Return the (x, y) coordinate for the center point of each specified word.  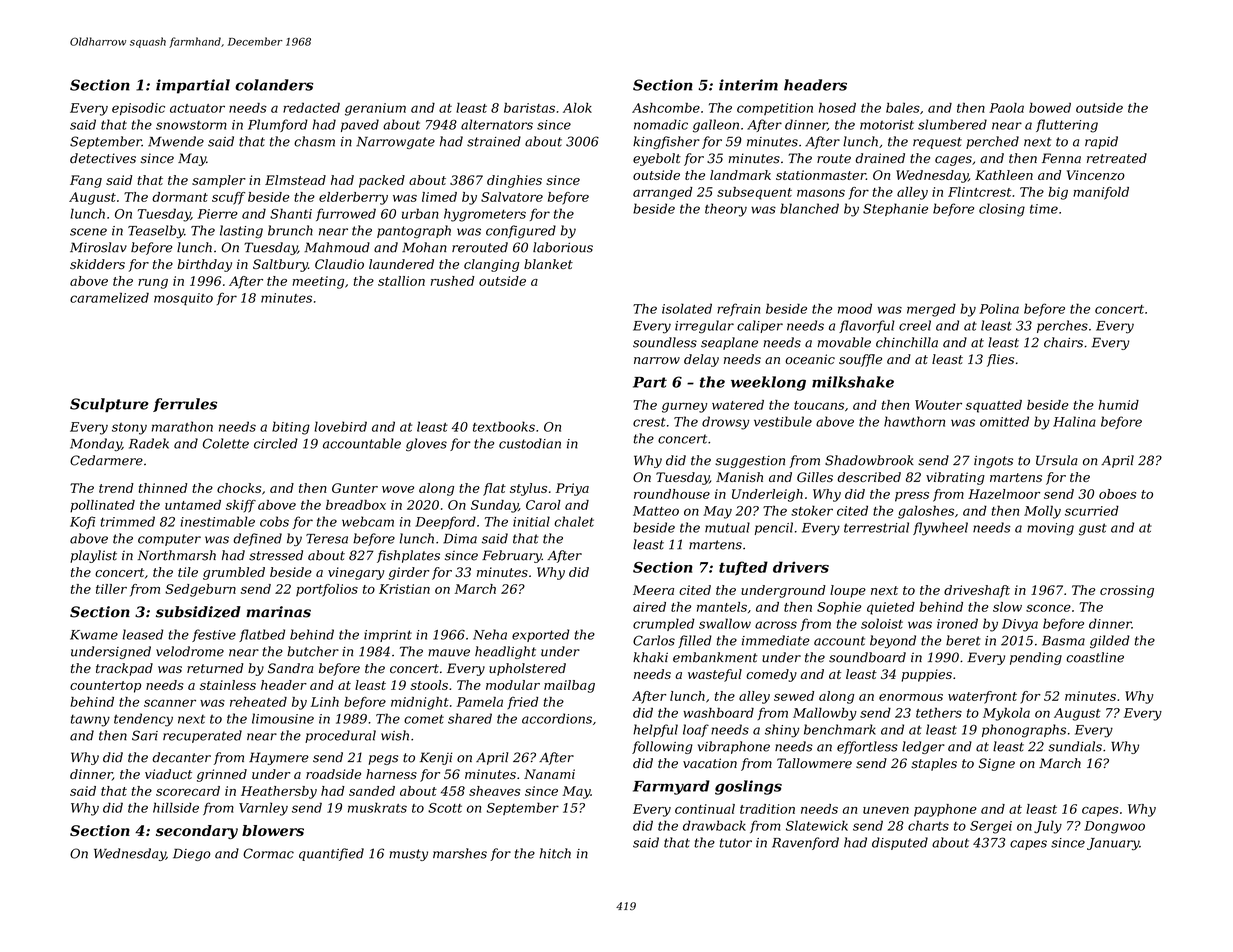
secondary (197, 832)
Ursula (1057, 460)
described (869, 477)
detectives (103, 158)
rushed (453, 281)
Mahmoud (337, 247)
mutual (727, 527)
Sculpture (109, 405)
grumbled (234, 573)
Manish (739, 477)
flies (1000, 360)
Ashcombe (666, 108)
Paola (1006, 108)
